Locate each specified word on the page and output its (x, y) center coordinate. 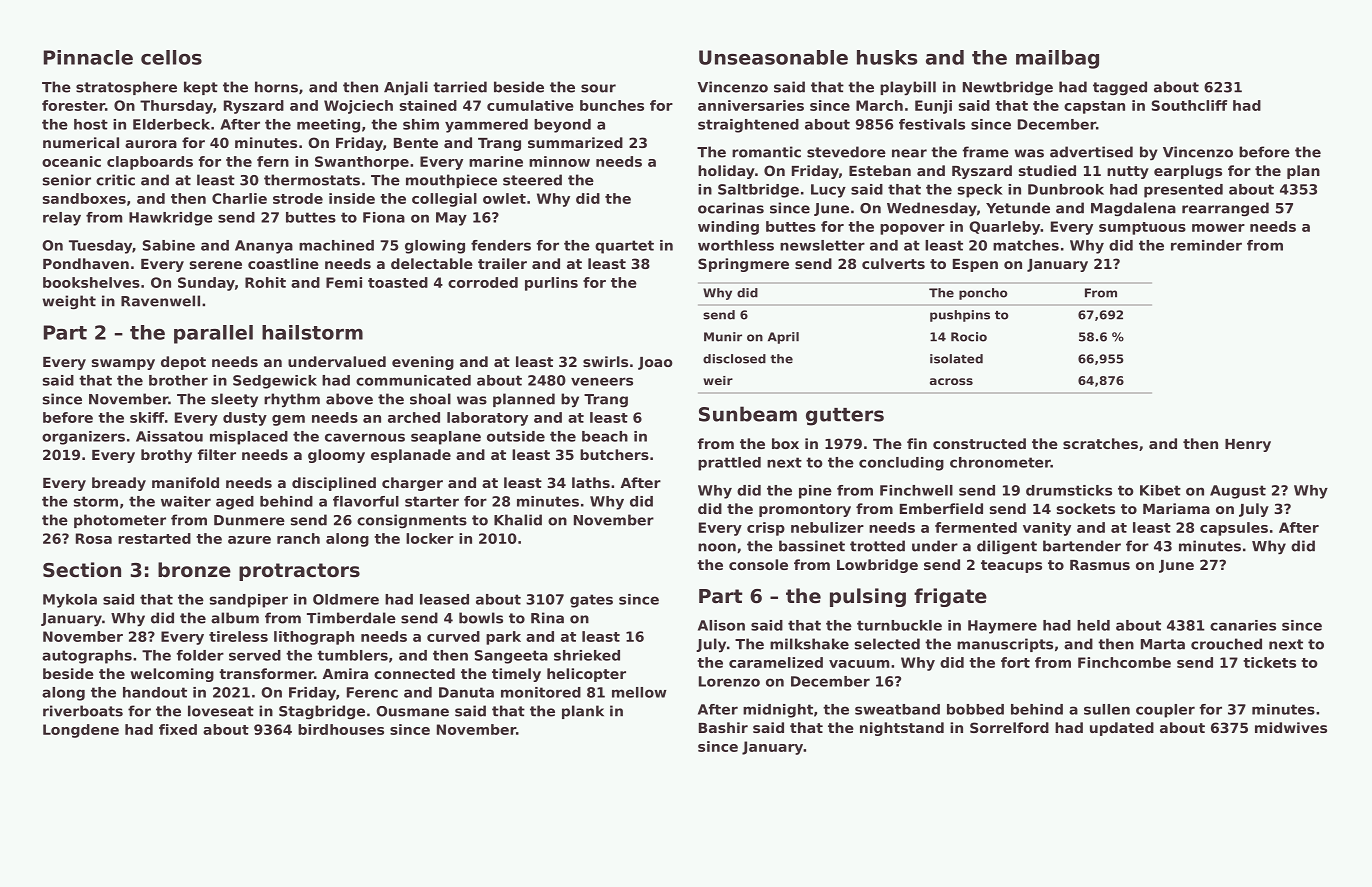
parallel (213, 334)
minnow (559, 161)
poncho (983, 294)
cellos (171, 57)
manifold (185, 482)
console (758, 564)
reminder (1206, 245)
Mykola (70, 601)
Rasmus (1100, 565)
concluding (901, 464)
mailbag (1057, 59)
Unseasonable (773, 57)
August (1238, 492)
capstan (1094, 107)
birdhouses (341, 729)
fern (273, 161)
